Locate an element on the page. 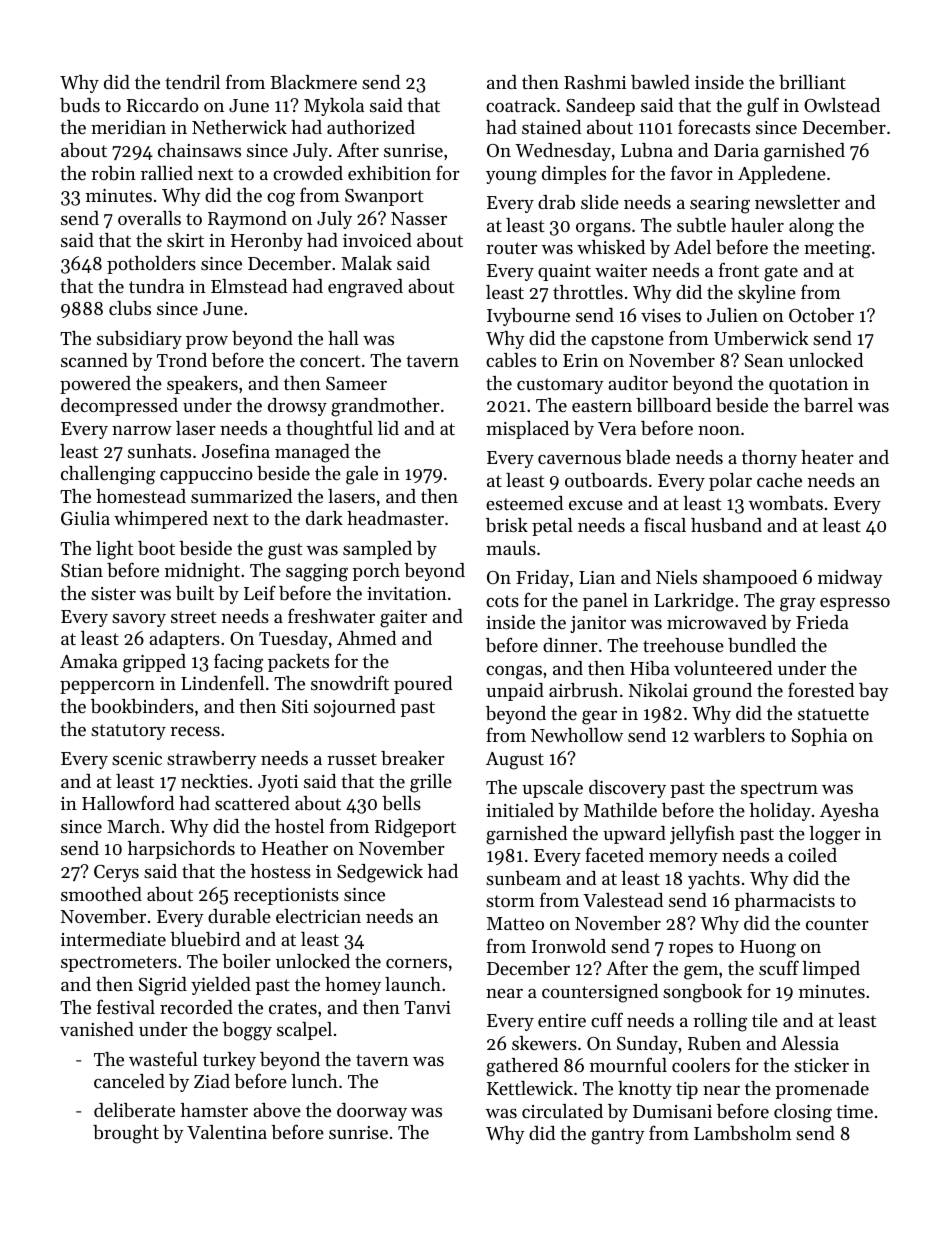 This image has width=952, height=1233. hauler is located at coordinates (757, 225).
